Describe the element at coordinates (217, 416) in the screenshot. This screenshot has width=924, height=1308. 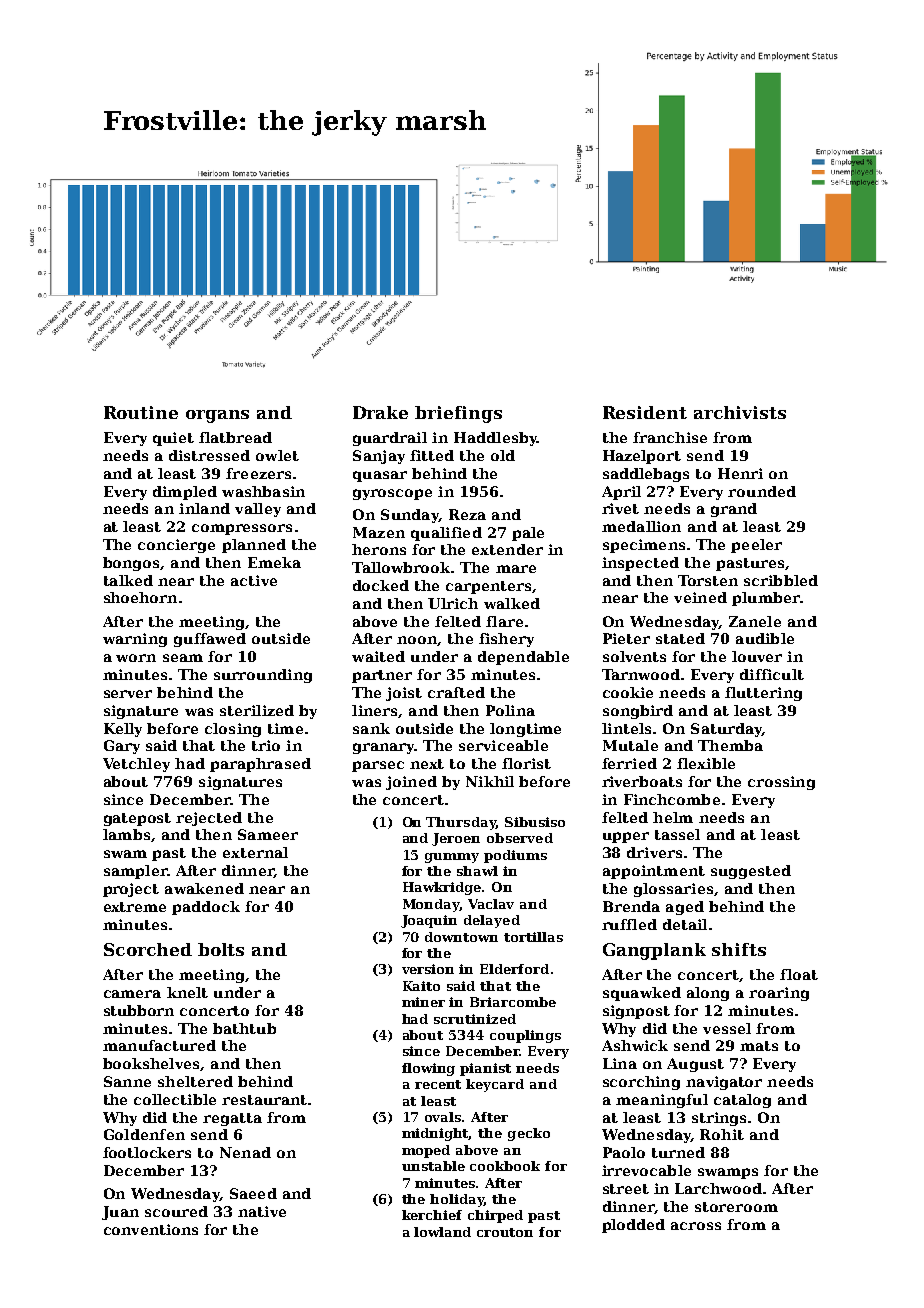
I see `organs` at that location.
